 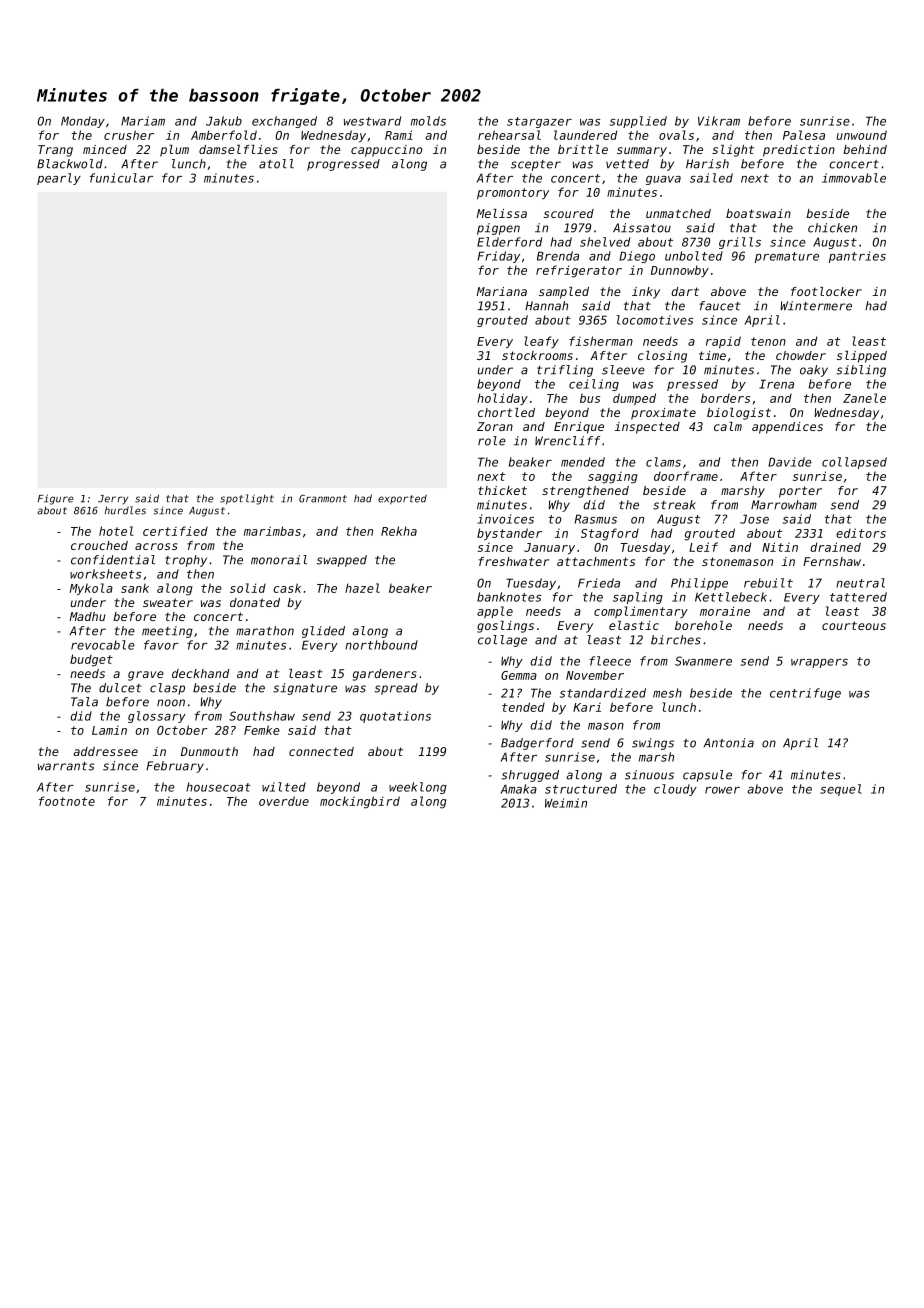 What do you see at coordinates (103, 645) in the page?
I see `revocable` at bounding box center [103, 645].
